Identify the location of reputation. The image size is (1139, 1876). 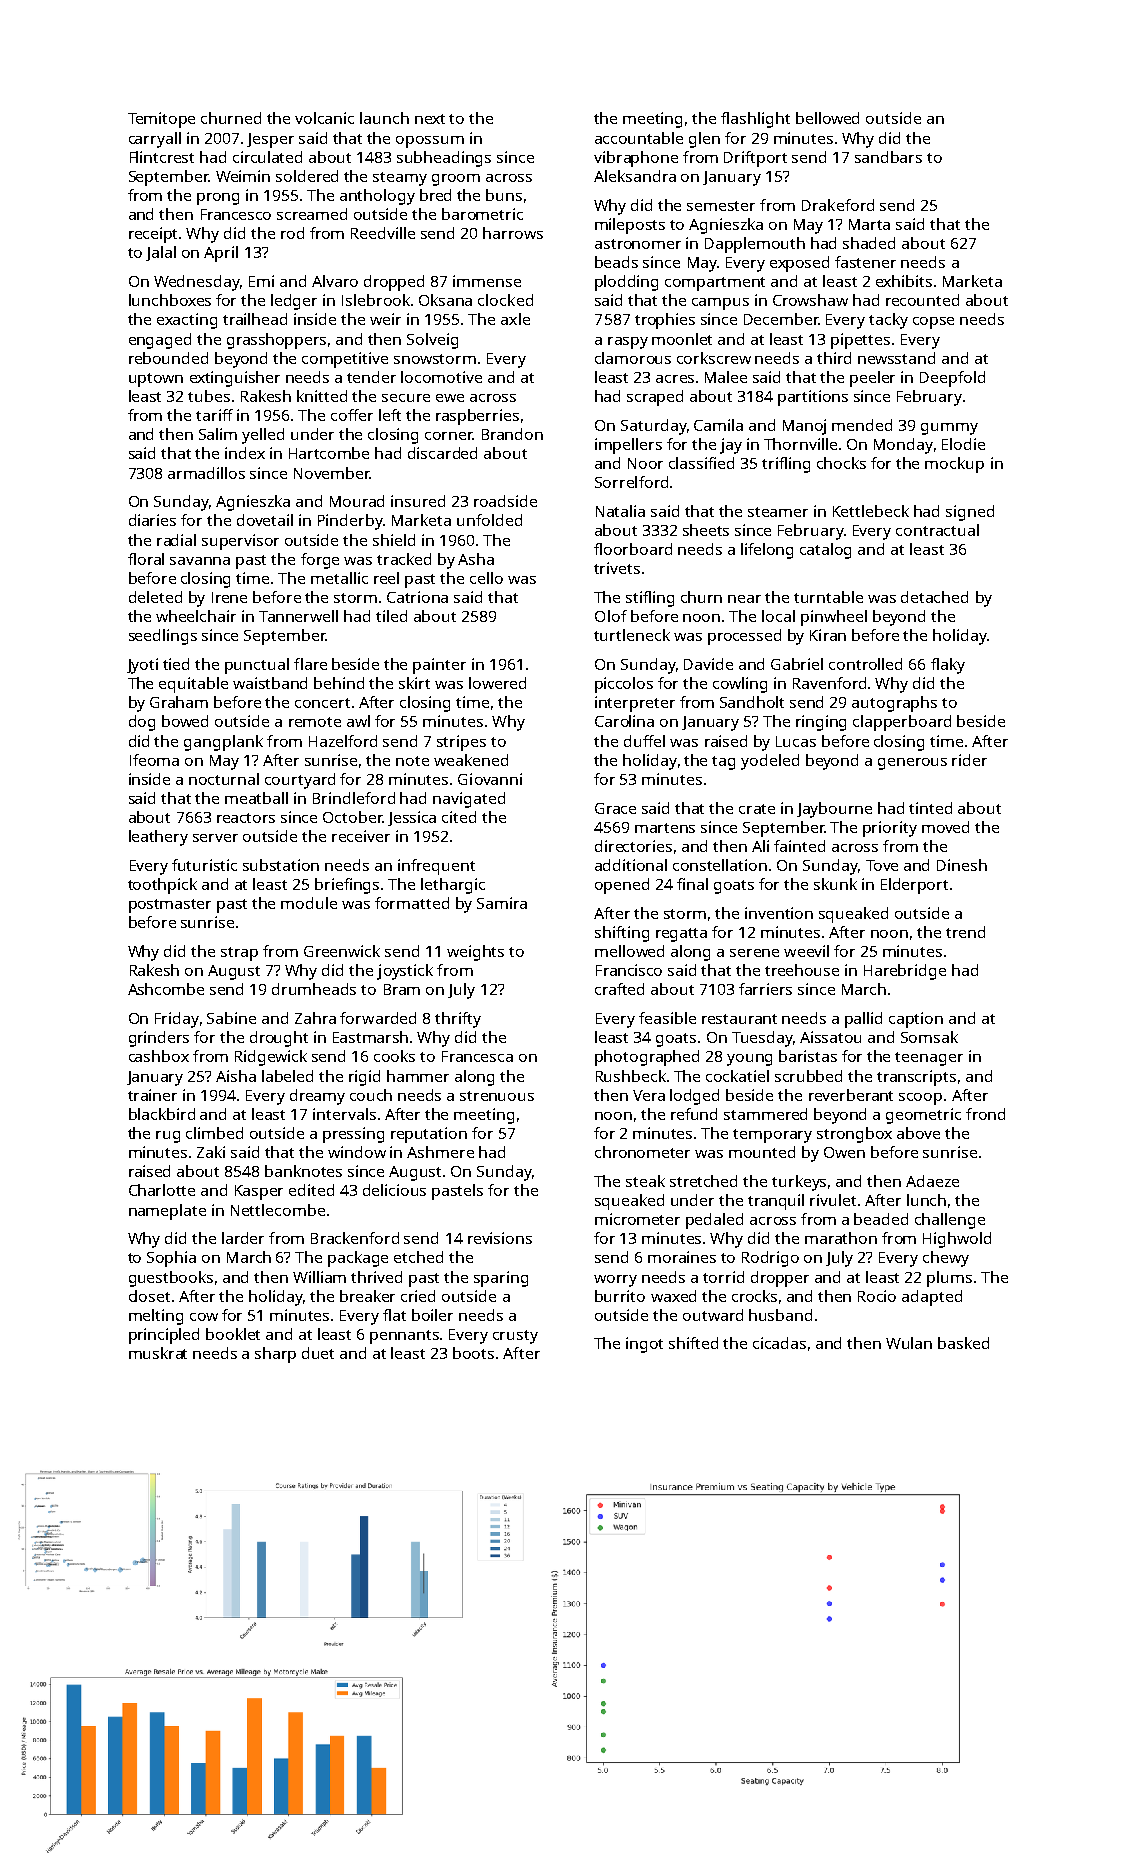
(429, 1135).
